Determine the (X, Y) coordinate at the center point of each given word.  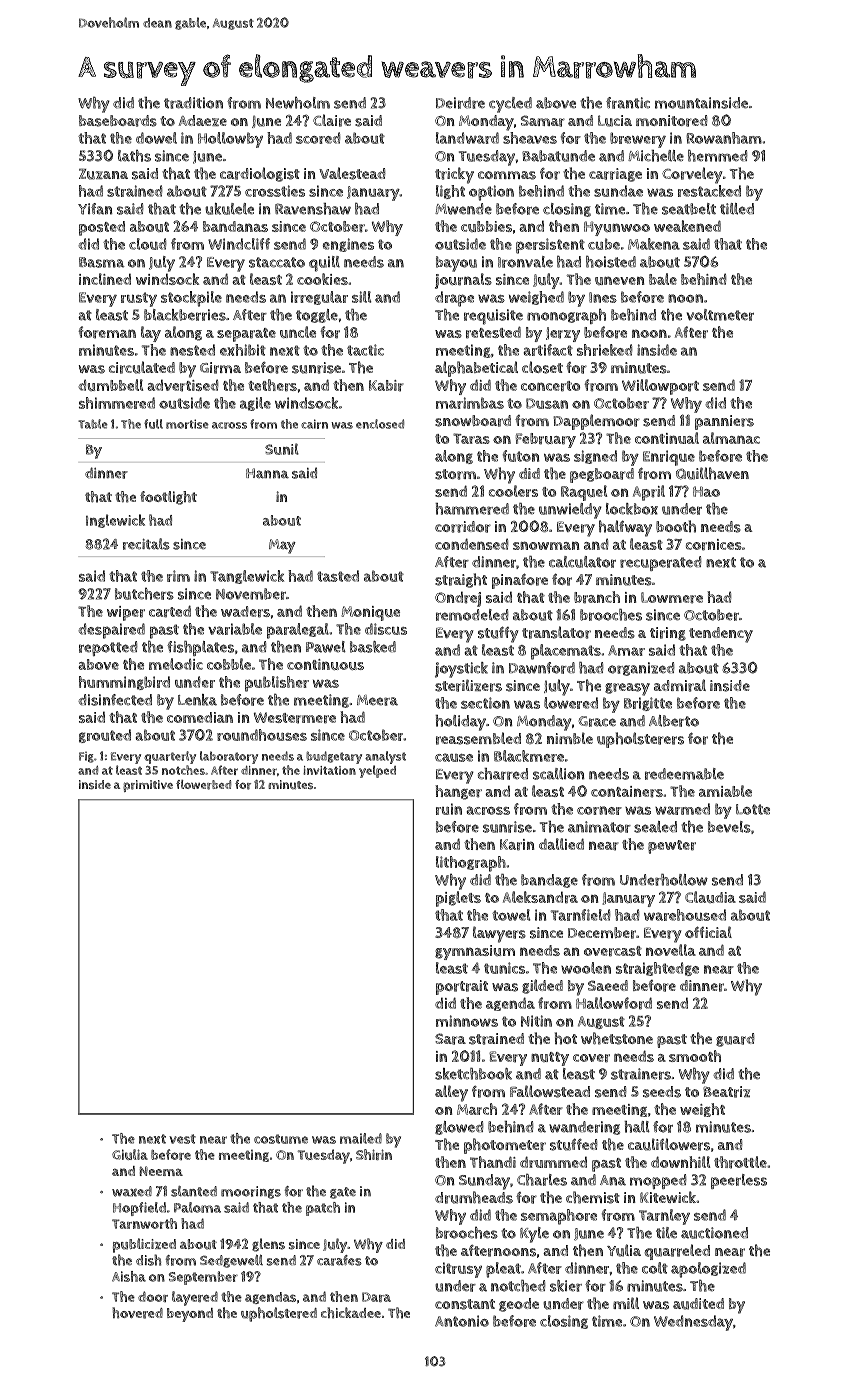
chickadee (351, 1313)
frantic (628, 103)
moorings (251, 1192)
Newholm (298, 103)
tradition (193, 103)
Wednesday (693, 1323)
